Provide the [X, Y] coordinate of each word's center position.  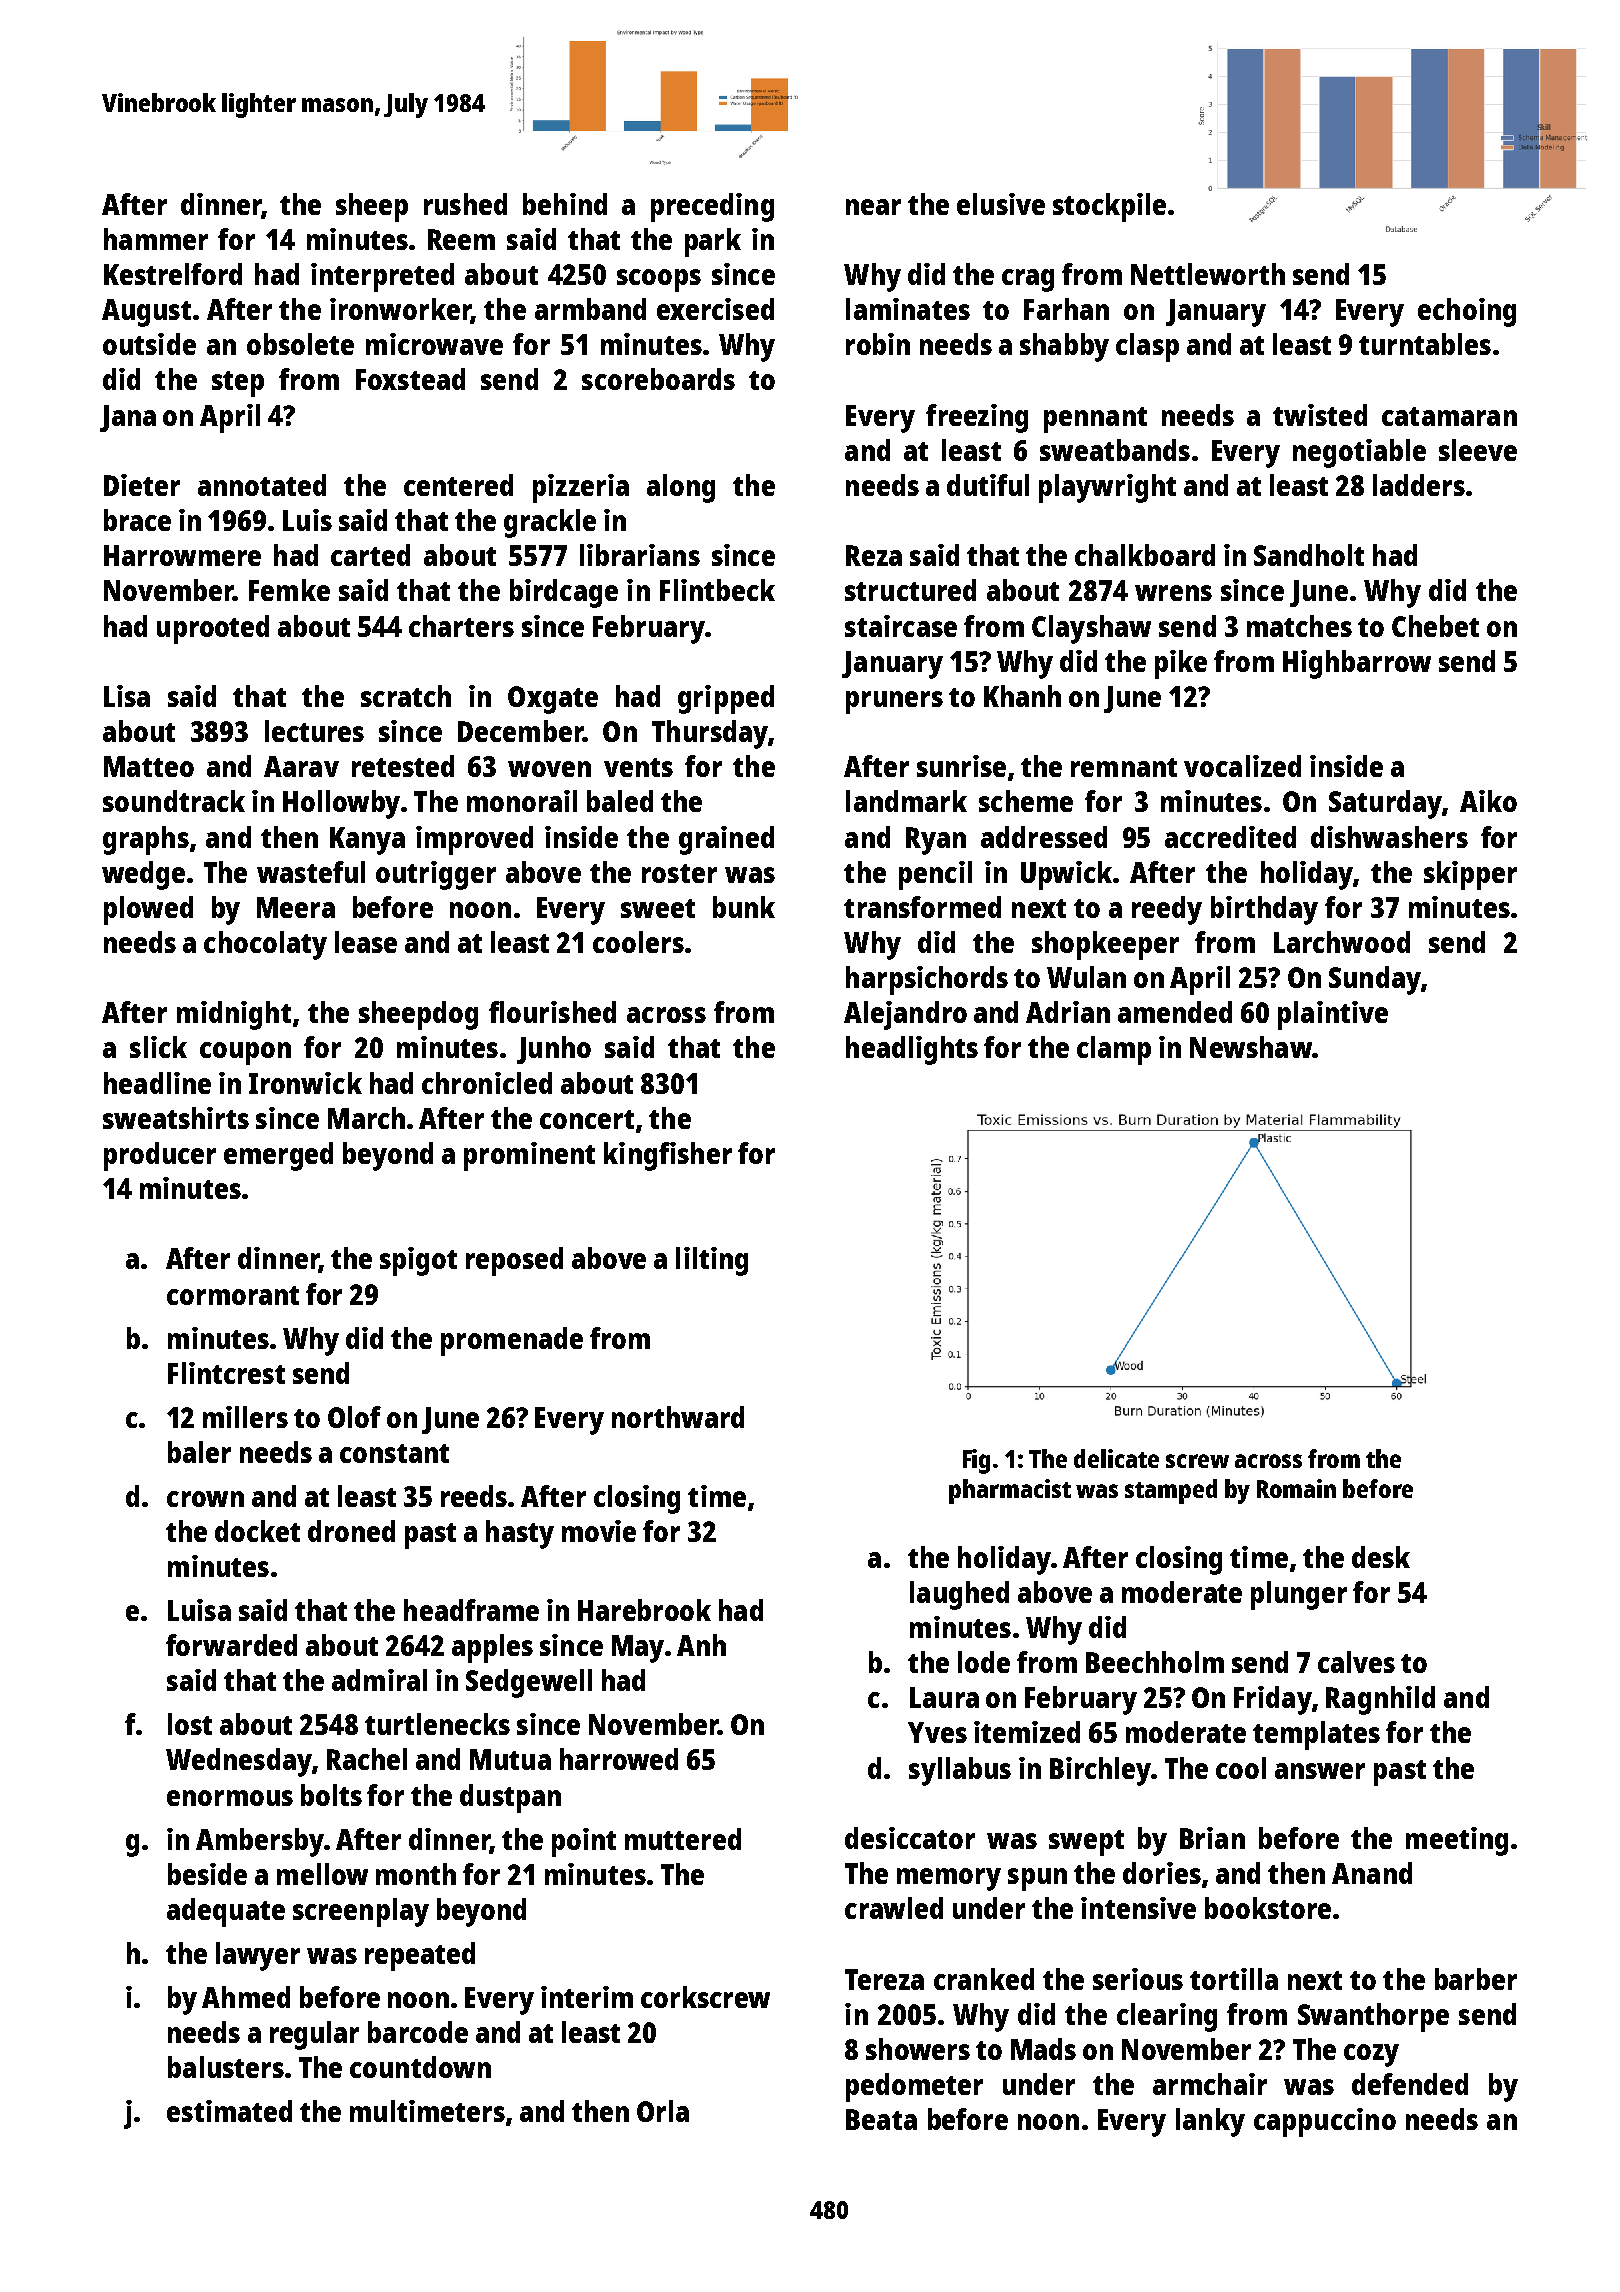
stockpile [1109, 207]
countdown [420, 2067]
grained [726, 840]
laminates [908, 309]
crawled [894, 1908]
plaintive [1333, 1015]
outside [149, 344]
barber [1476, 1979]
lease [366, 942]
